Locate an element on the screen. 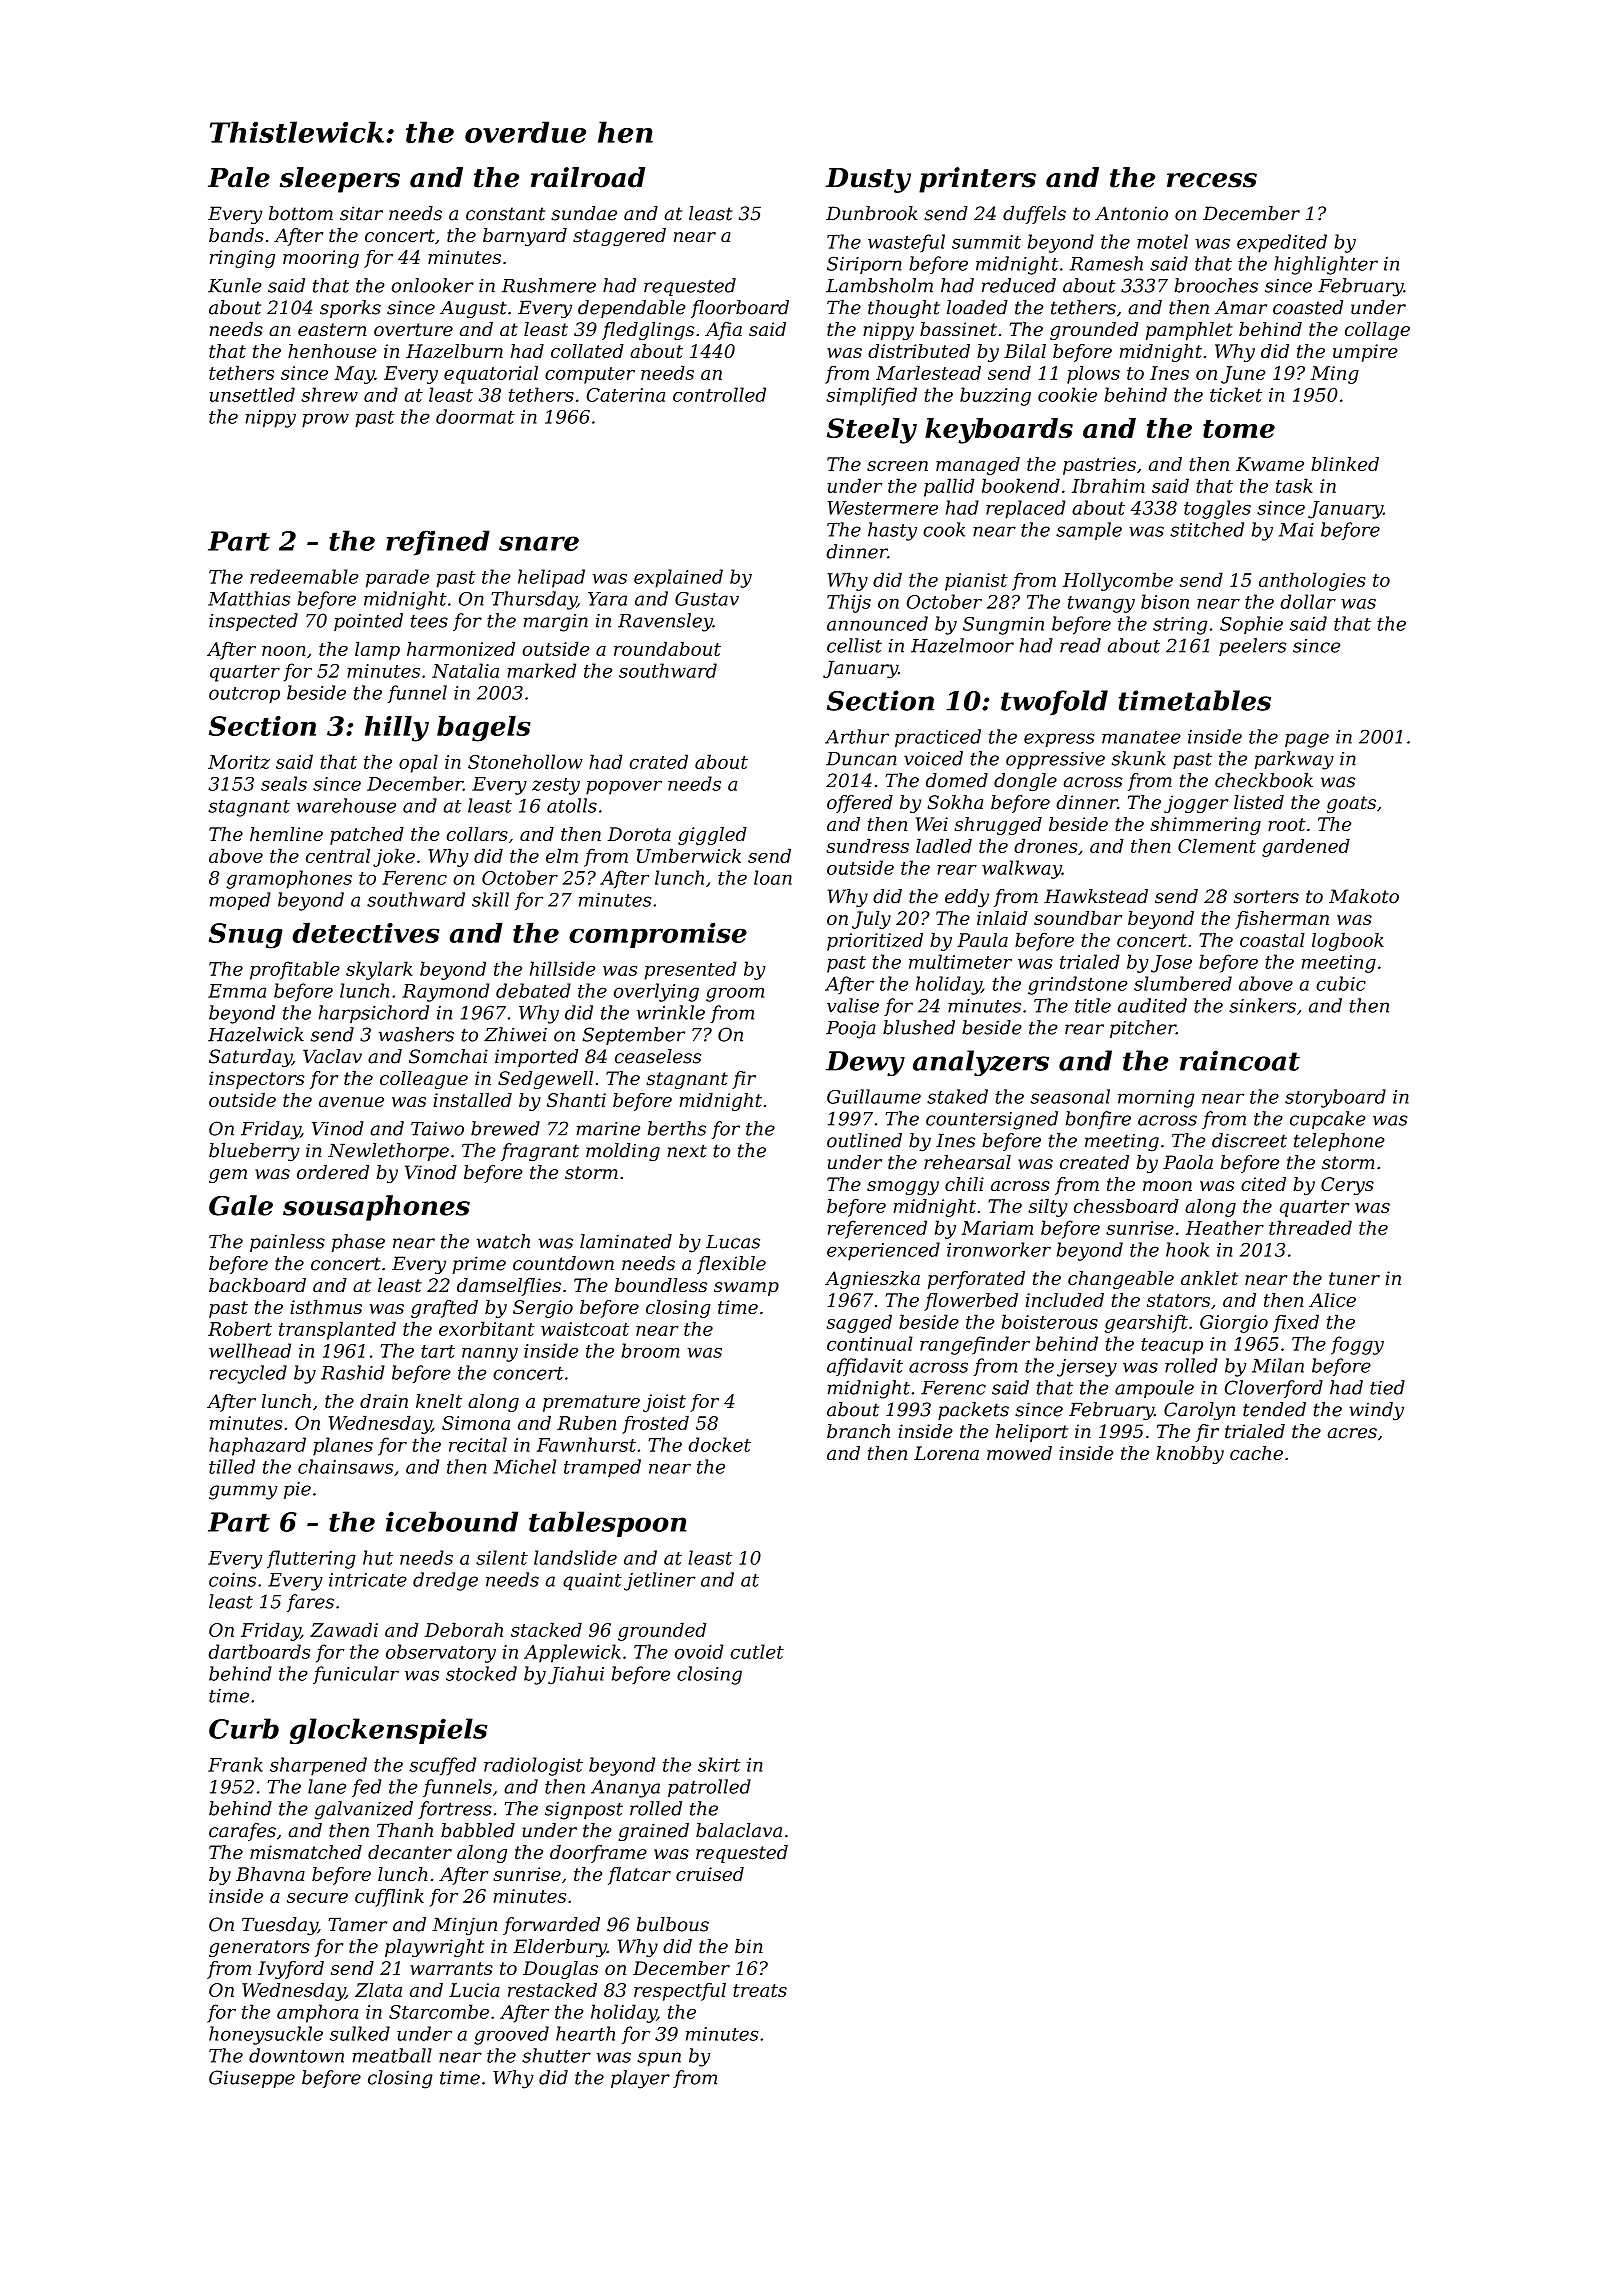 This screenshot has width=1620, height=2292. cache is located at coordinates (1256, 1453).
